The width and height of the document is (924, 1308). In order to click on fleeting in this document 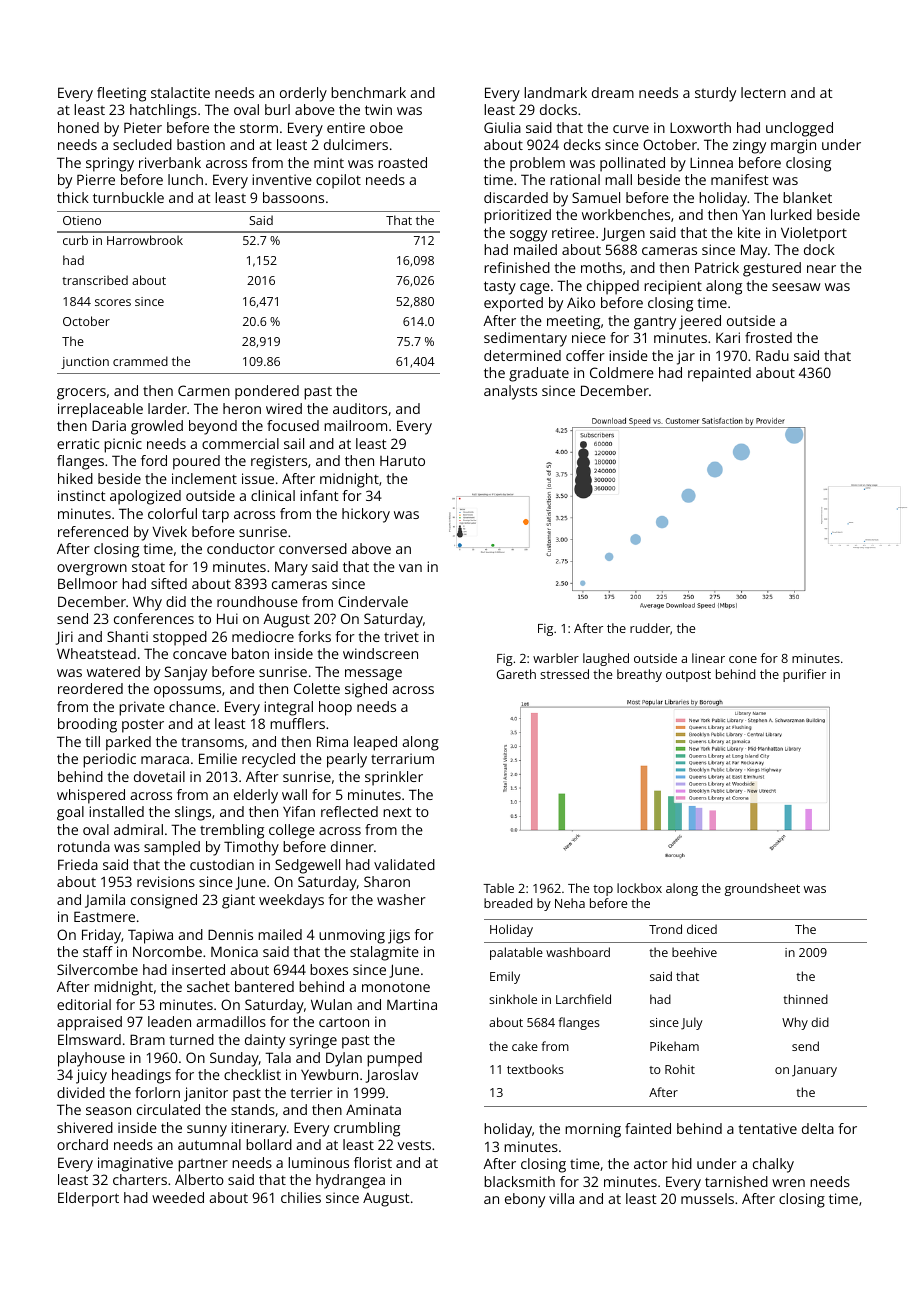, I will do `click(121, 94)`.
